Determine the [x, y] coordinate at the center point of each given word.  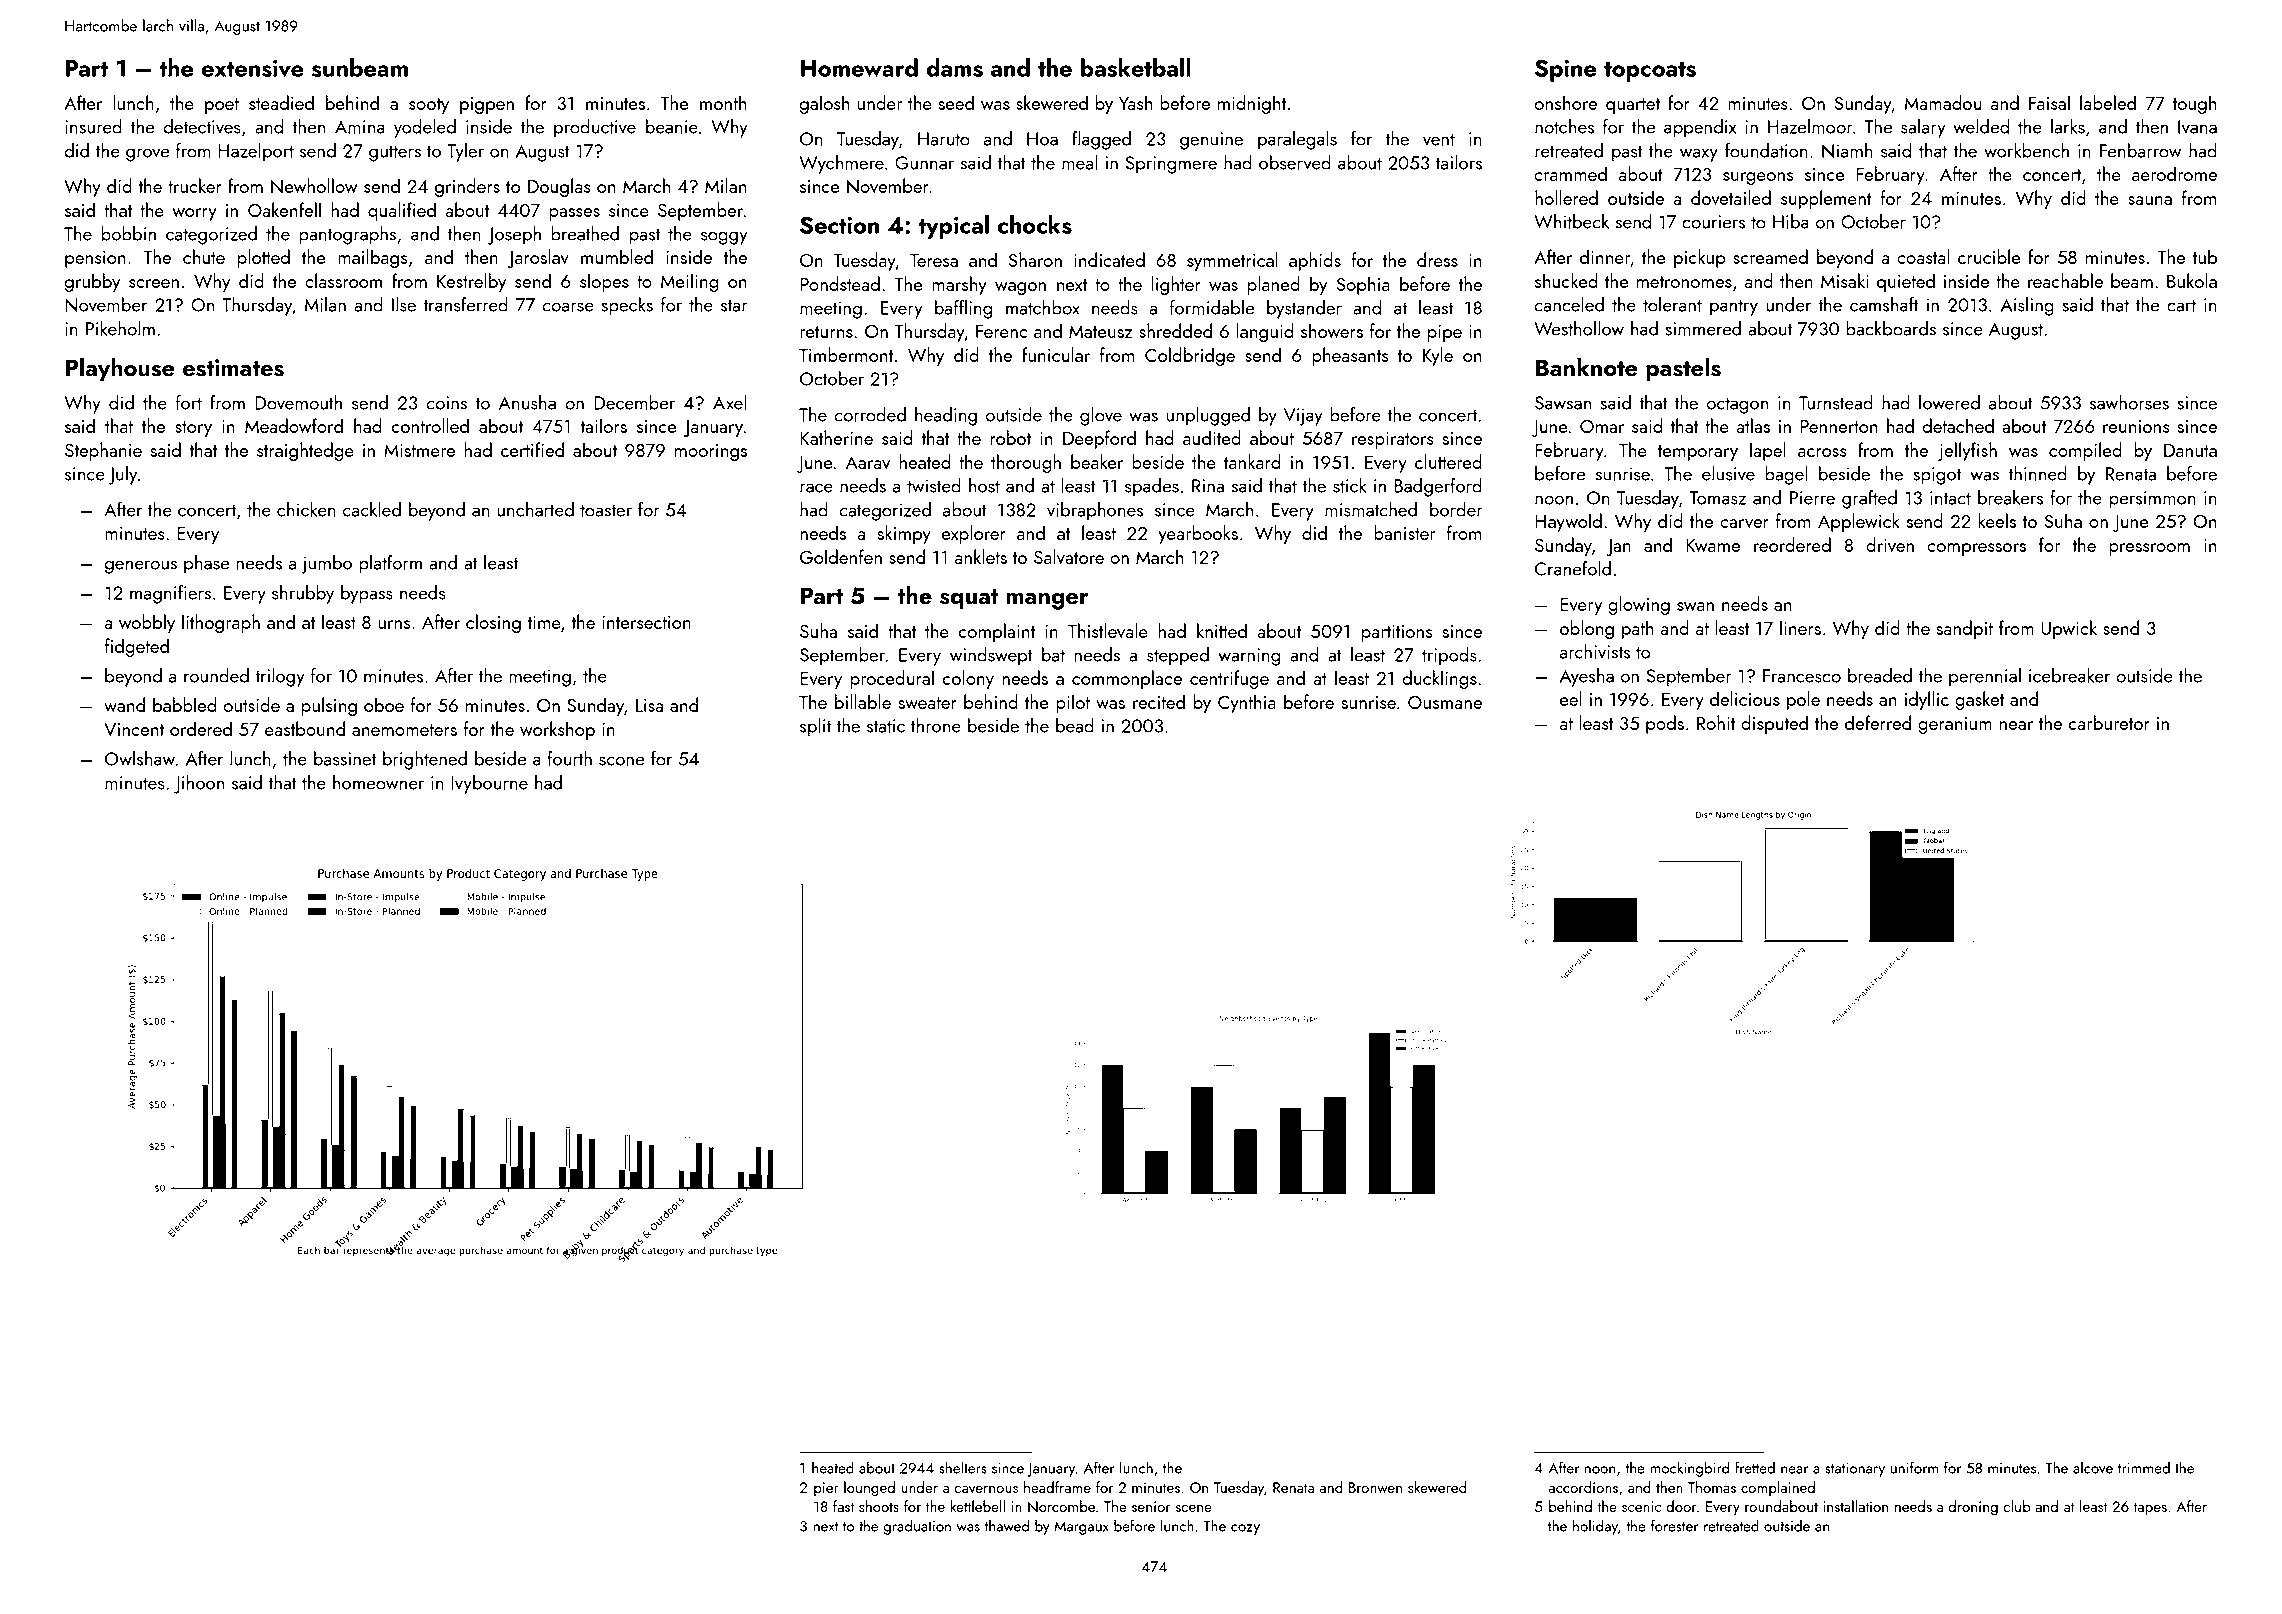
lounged [869, 1489]
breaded [1880, 675]
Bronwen [1375, 1487]
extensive [253, 68]
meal [1080, 162]
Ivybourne [489, 784]
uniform [1914, 1467]
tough [2195, 104]
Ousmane [1445, 702]
